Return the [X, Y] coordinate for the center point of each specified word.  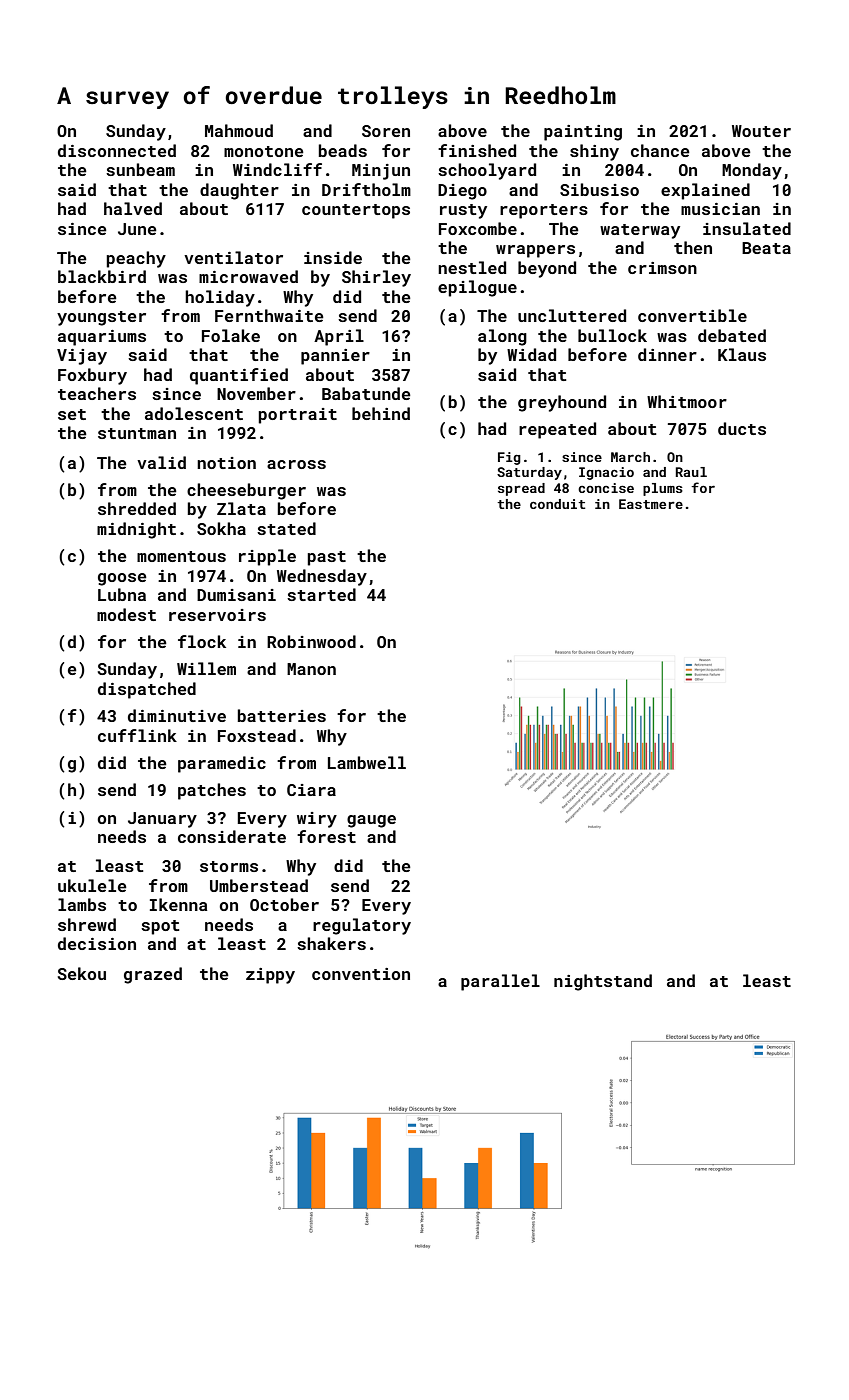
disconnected [117, 150]
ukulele [92, 885]
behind [381, 413]
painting [583, 133]
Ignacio [606, 473]
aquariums [102, 338]
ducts [742, 428]
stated [286, 528]
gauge [371, 821]
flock [202, 641]
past [326, 558]
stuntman [137, 433]
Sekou [82, 973]
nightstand [603, 982]
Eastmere [651, 504]
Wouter [761, 131]
